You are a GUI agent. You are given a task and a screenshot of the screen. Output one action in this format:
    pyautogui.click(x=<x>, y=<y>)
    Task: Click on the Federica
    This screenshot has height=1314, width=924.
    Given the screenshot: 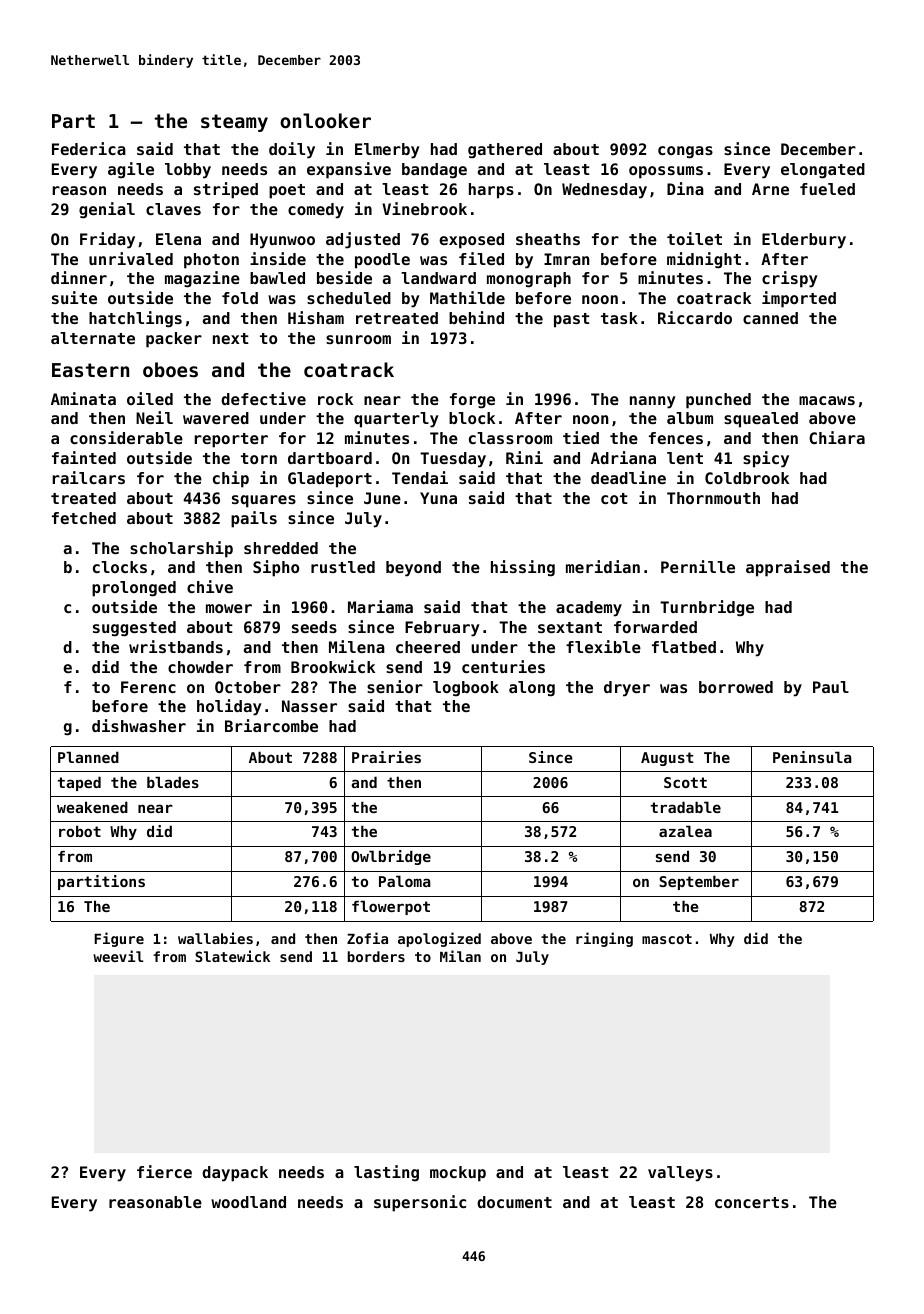 What is the action you would take?
    pyautogui.click(x=89, y=148)
